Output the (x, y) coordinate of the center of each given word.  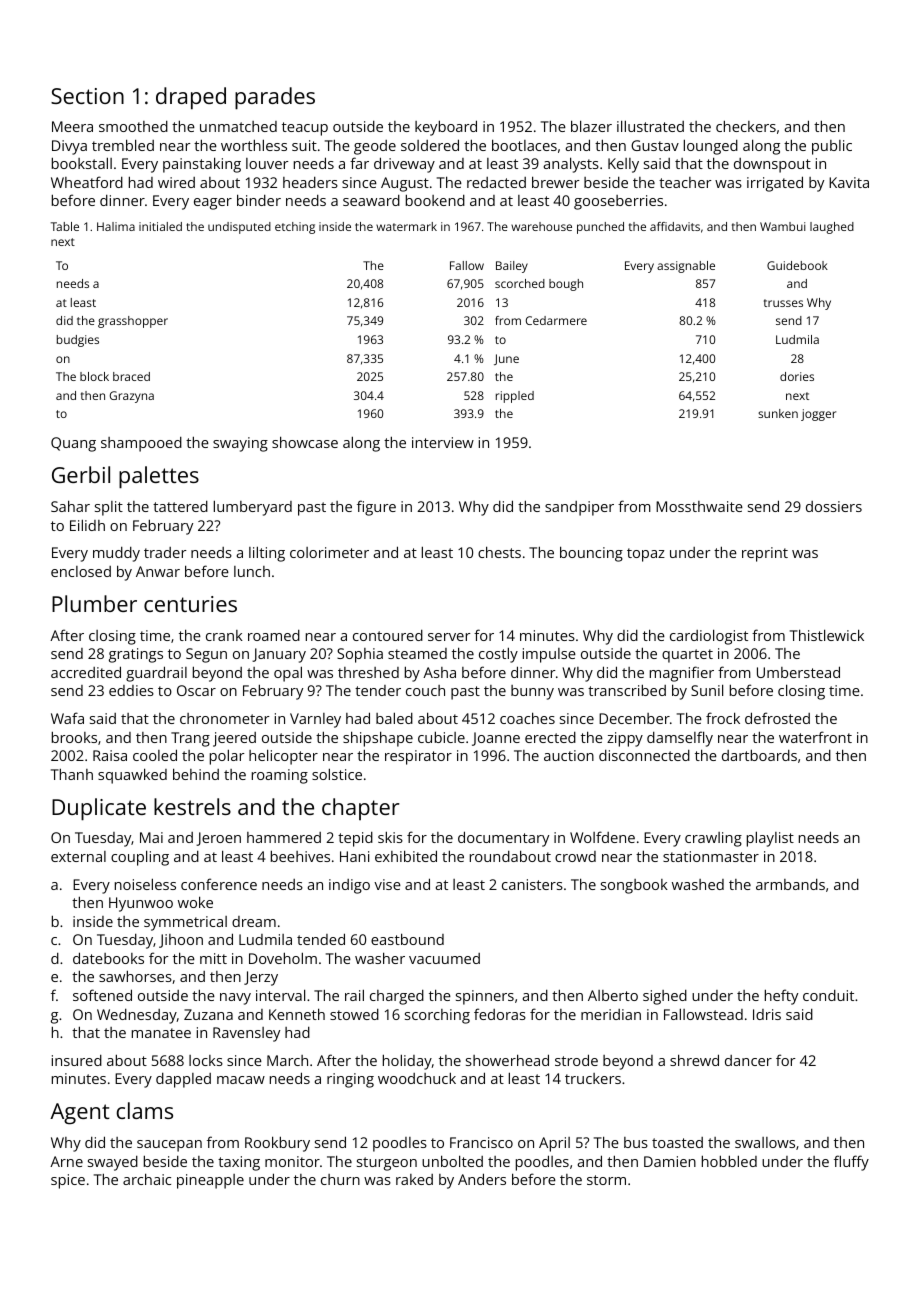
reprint (765, 554)
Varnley (315, 720)
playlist (770, 839)
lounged (711, 147)
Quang (73, 444)
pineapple (210, 1181)
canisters (532, 884)
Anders (482, 1179)
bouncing (591, 554)
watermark (406, 226)
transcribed (627, 690)
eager (213, 204)
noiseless (145, 884)
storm (606, 1180)
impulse (549, 655)
